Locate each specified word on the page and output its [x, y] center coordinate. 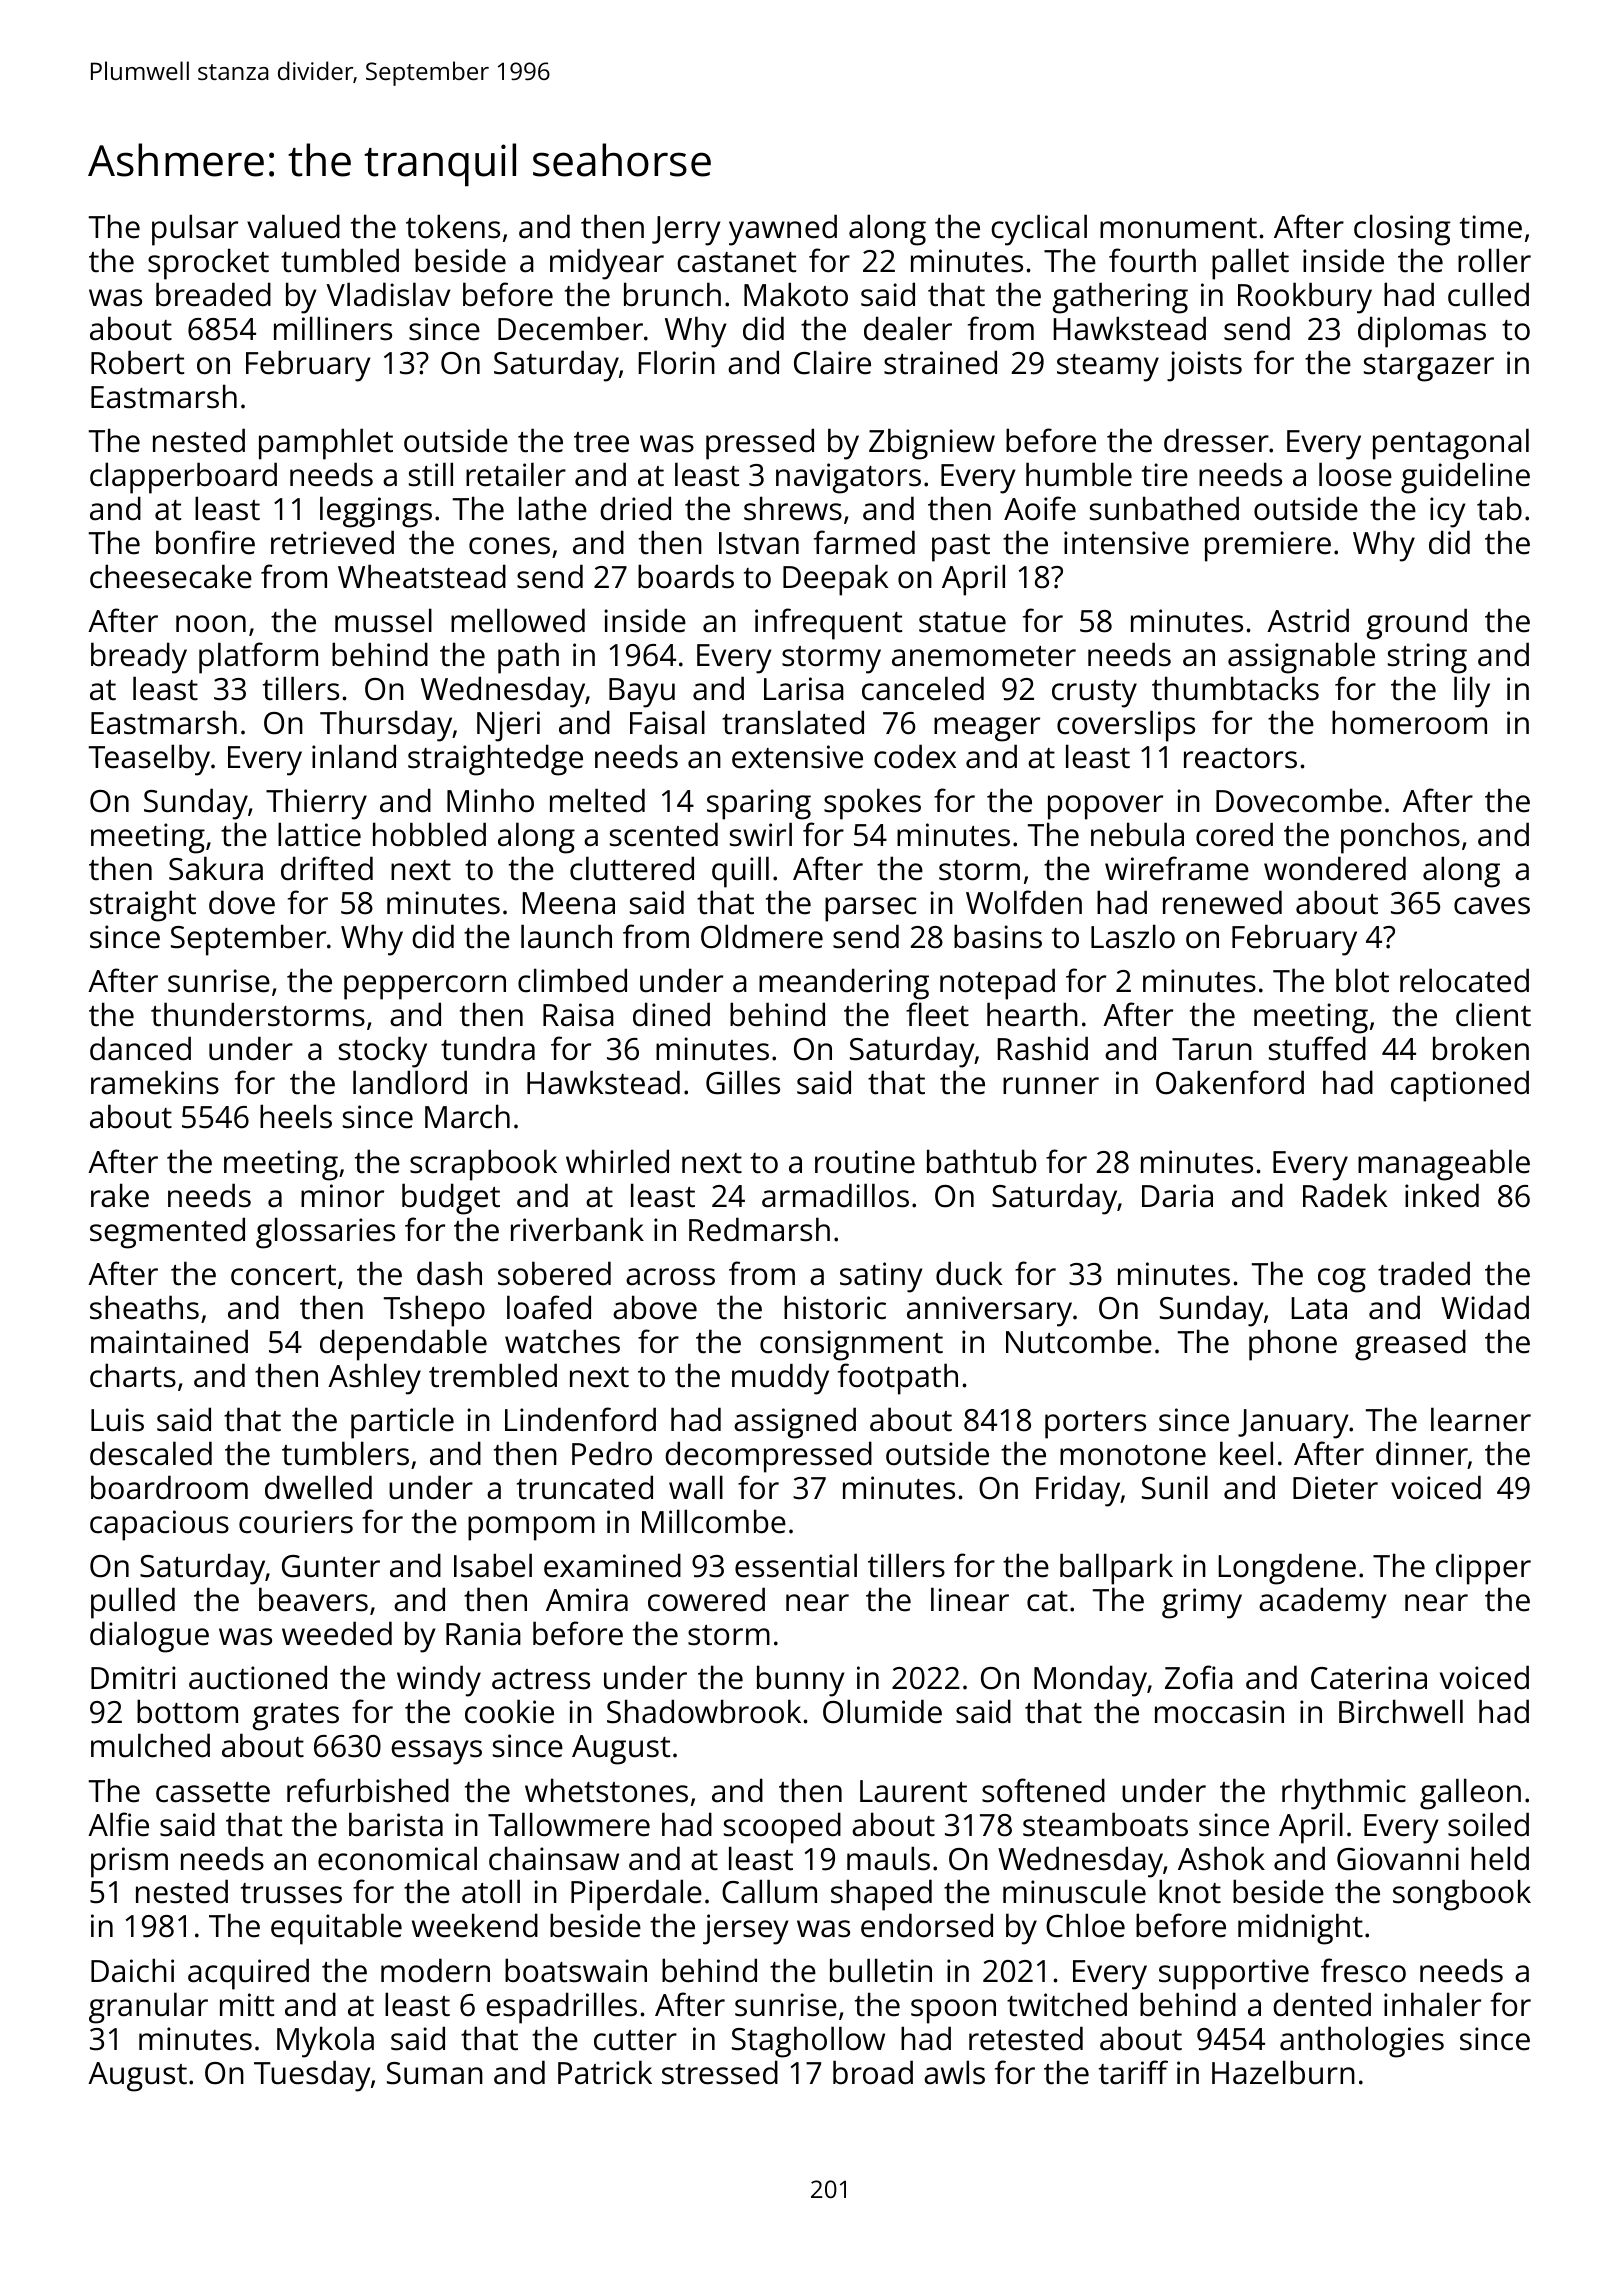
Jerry [686, 231]
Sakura [216, 868]
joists [1204, 366]
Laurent [913, 1791]
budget [451, 1199]
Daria [1177, 1196]
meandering [844, 984]
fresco [1363, 1970]
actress [541, 1679]
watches [562, 1341]
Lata [1319, 1308]
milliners [333, 328]
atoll [491, 1891]
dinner [1422, 1453]
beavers [313, 1599]
